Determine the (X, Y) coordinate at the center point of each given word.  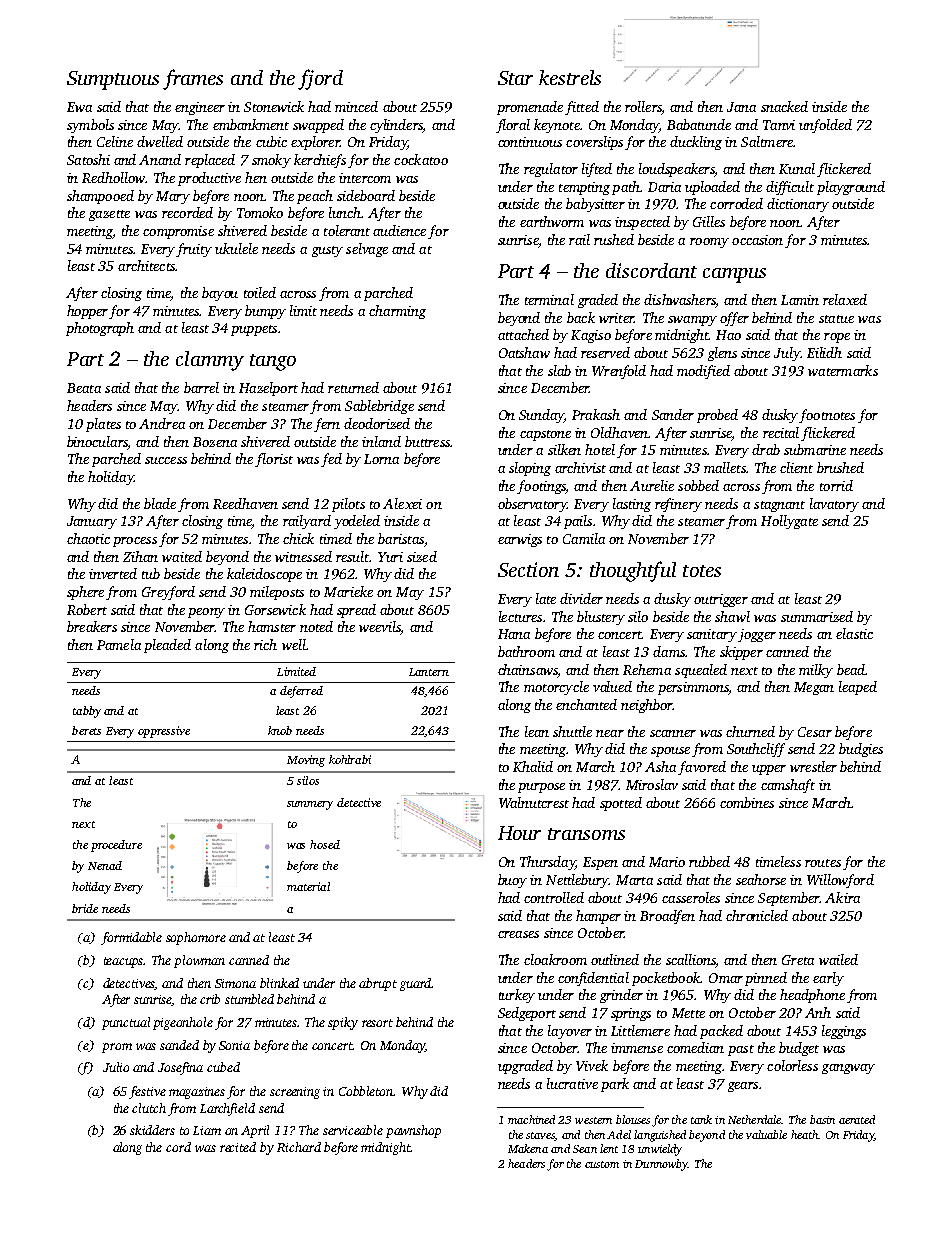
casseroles (691, 897)
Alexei (402, 503)
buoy (512, 881)
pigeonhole (183, 1023)
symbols (90, 126)
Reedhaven (245, 503)
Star (515, 78)
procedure (116, 846)
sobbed (698, 485)
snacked (784, 106)
